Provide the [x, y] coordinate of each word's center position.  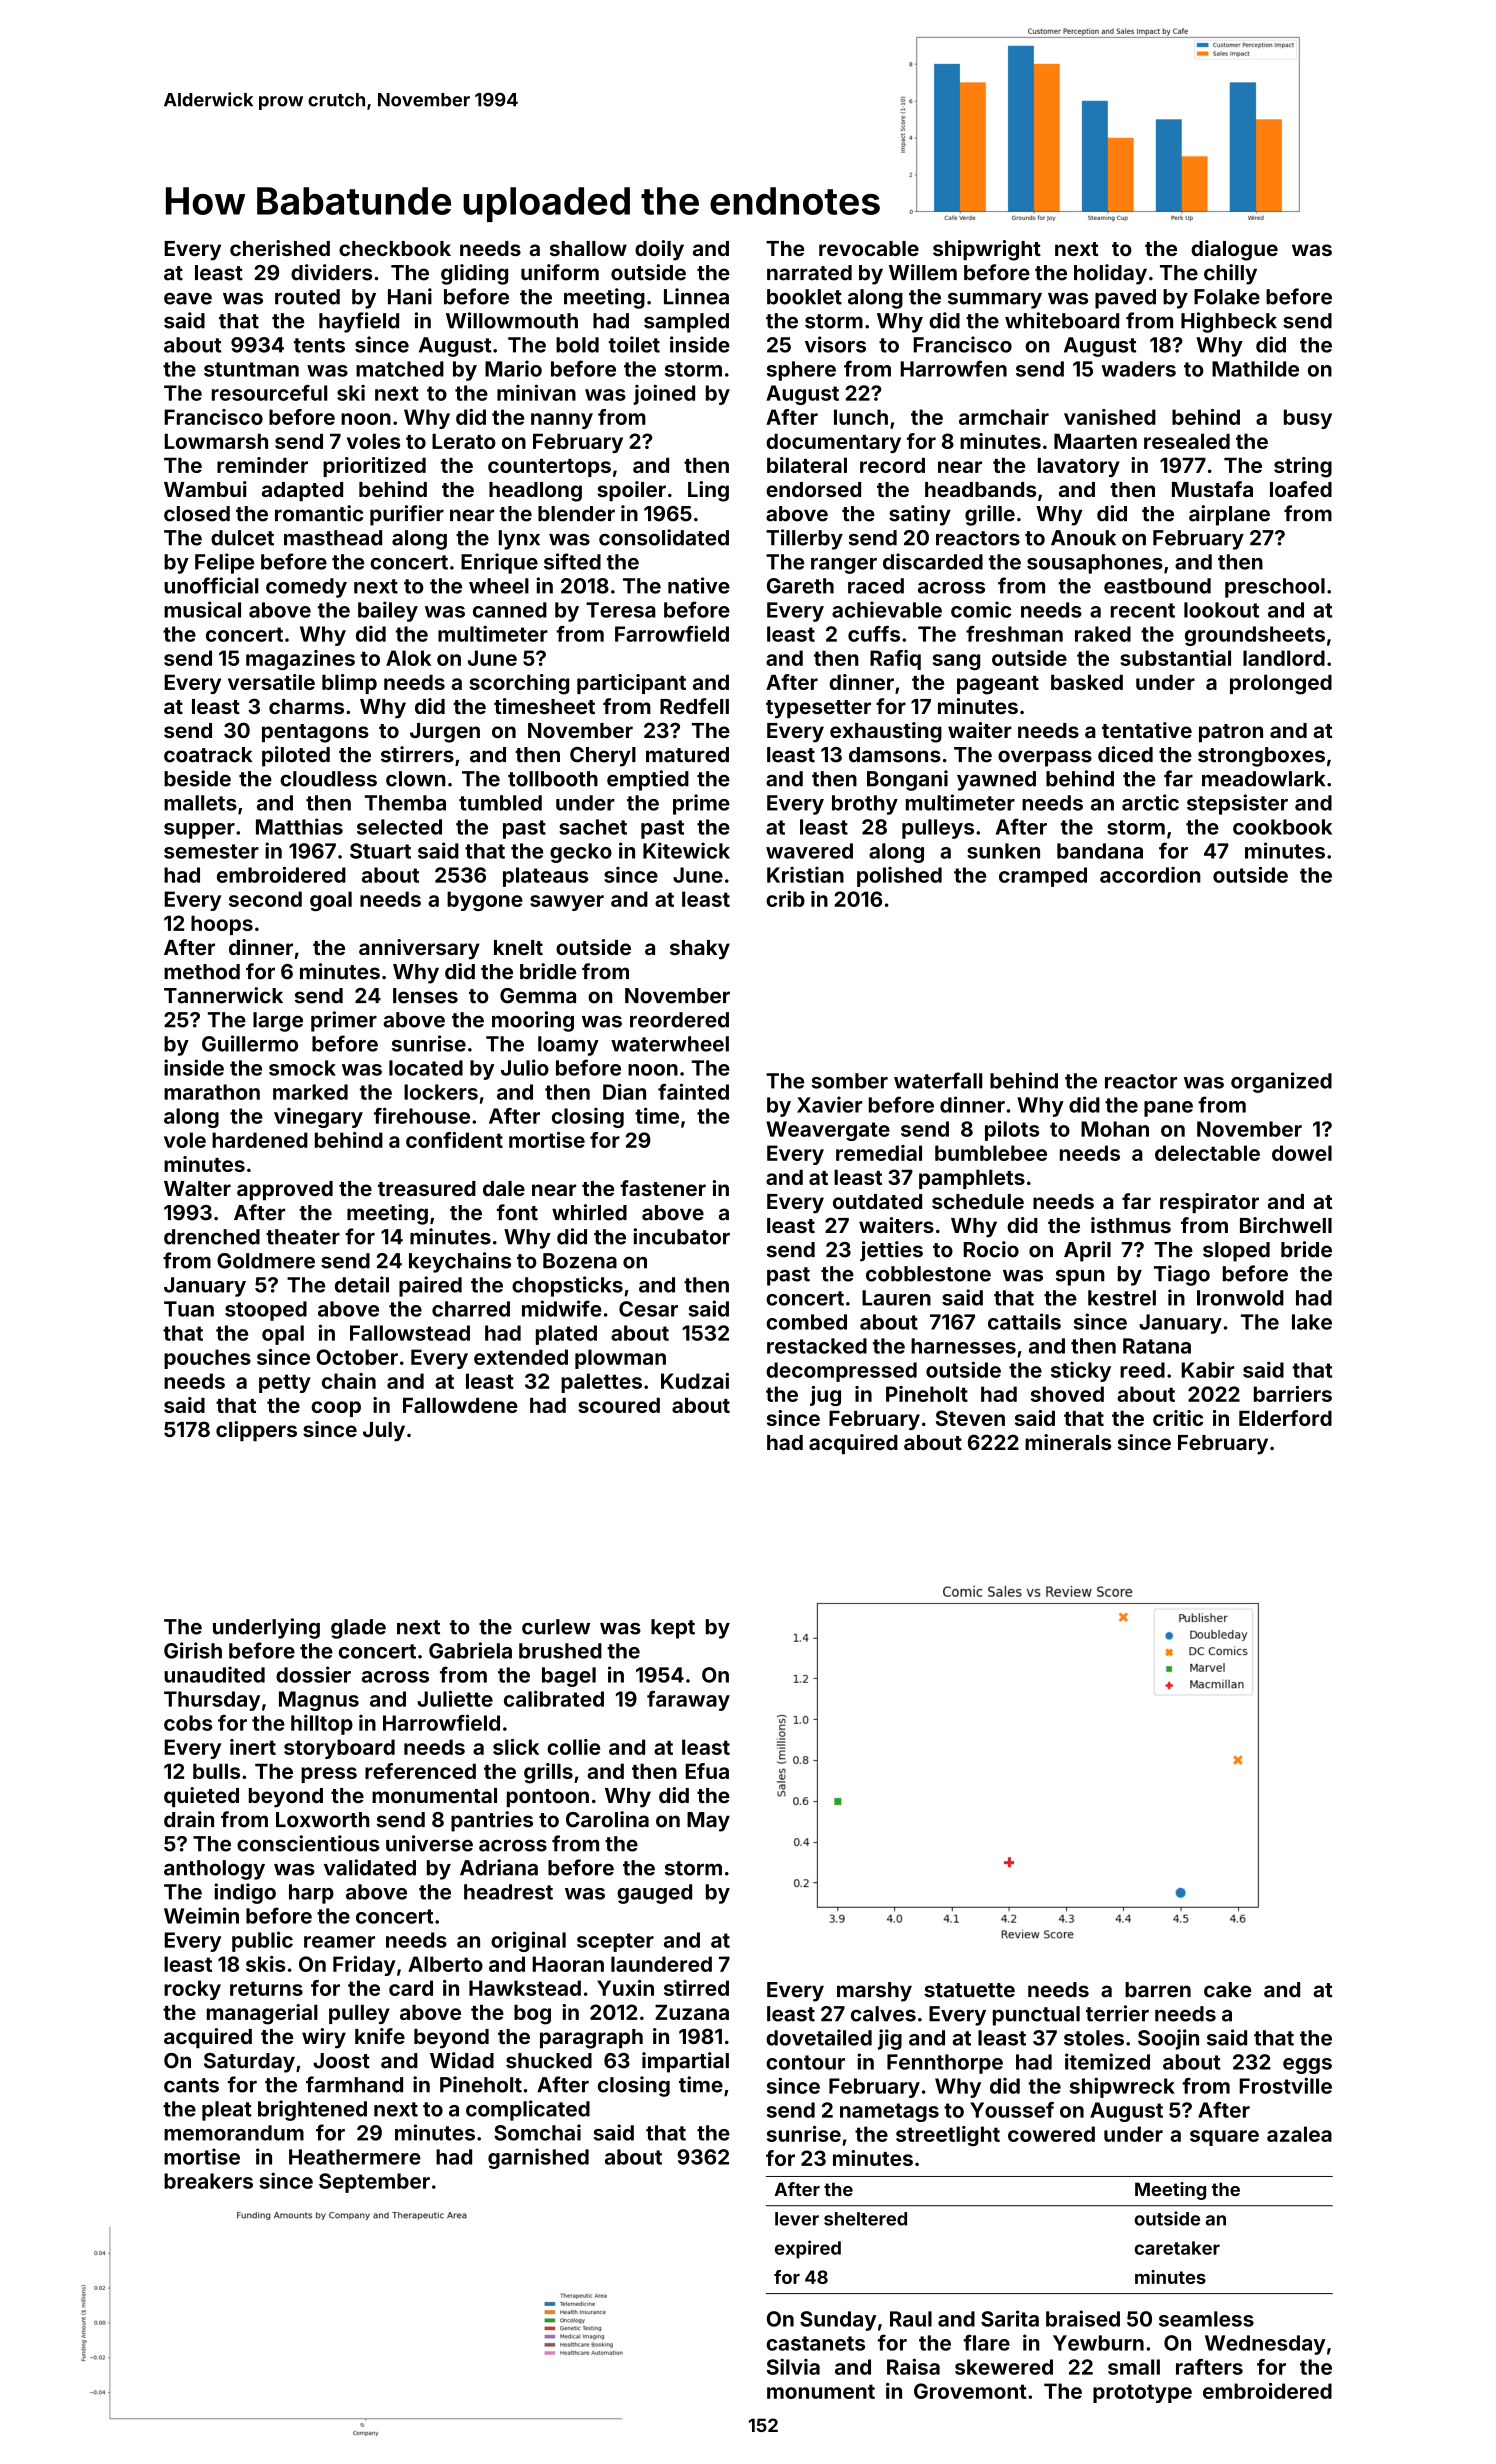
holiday [1110, 274]
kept [673, 1629]
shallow [588, 248]
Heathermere [355, 2157]
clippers [256, 1431]
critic [1178, 1418]
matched [400, 369]
